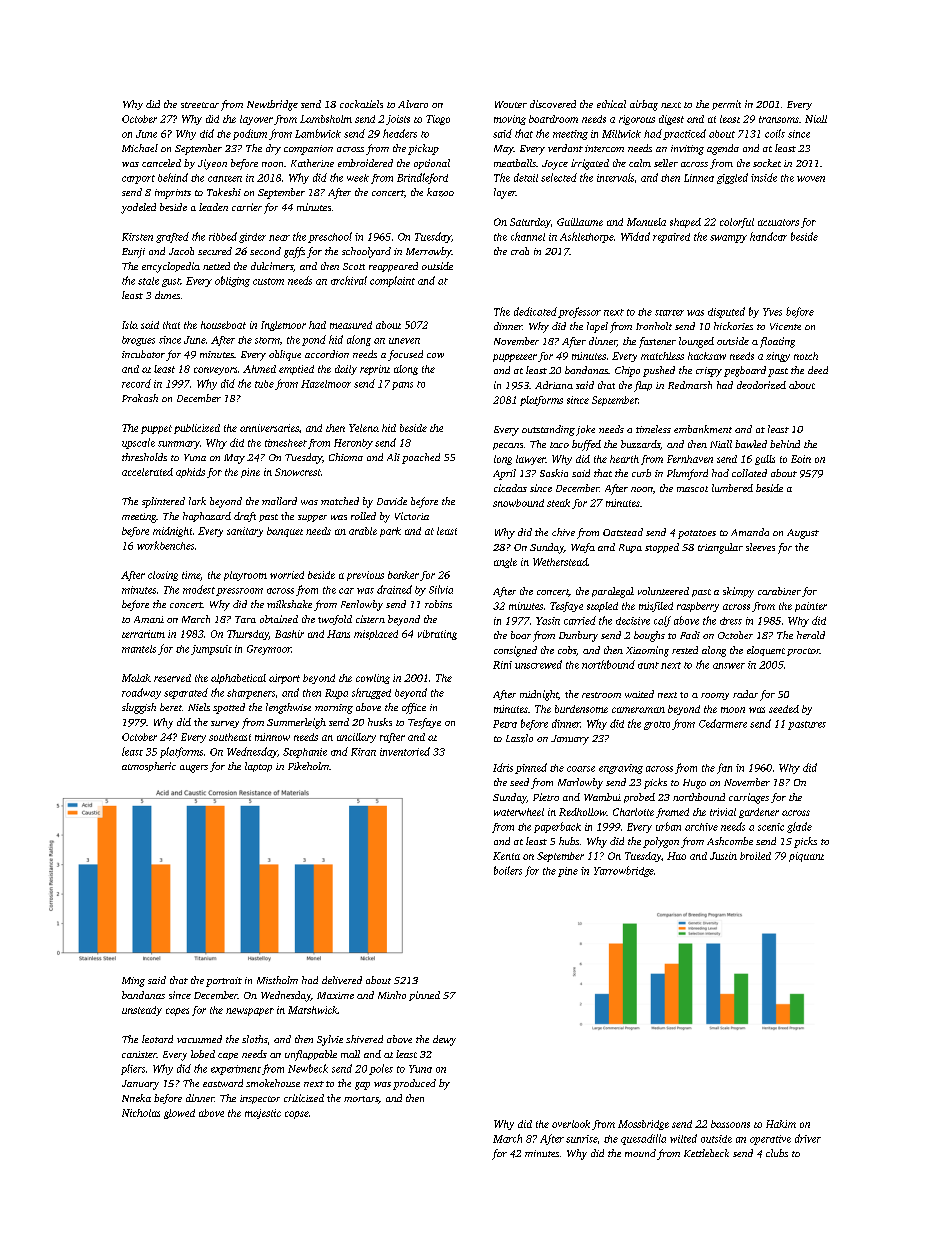  I want to click on copse, so click(297, 1115).
